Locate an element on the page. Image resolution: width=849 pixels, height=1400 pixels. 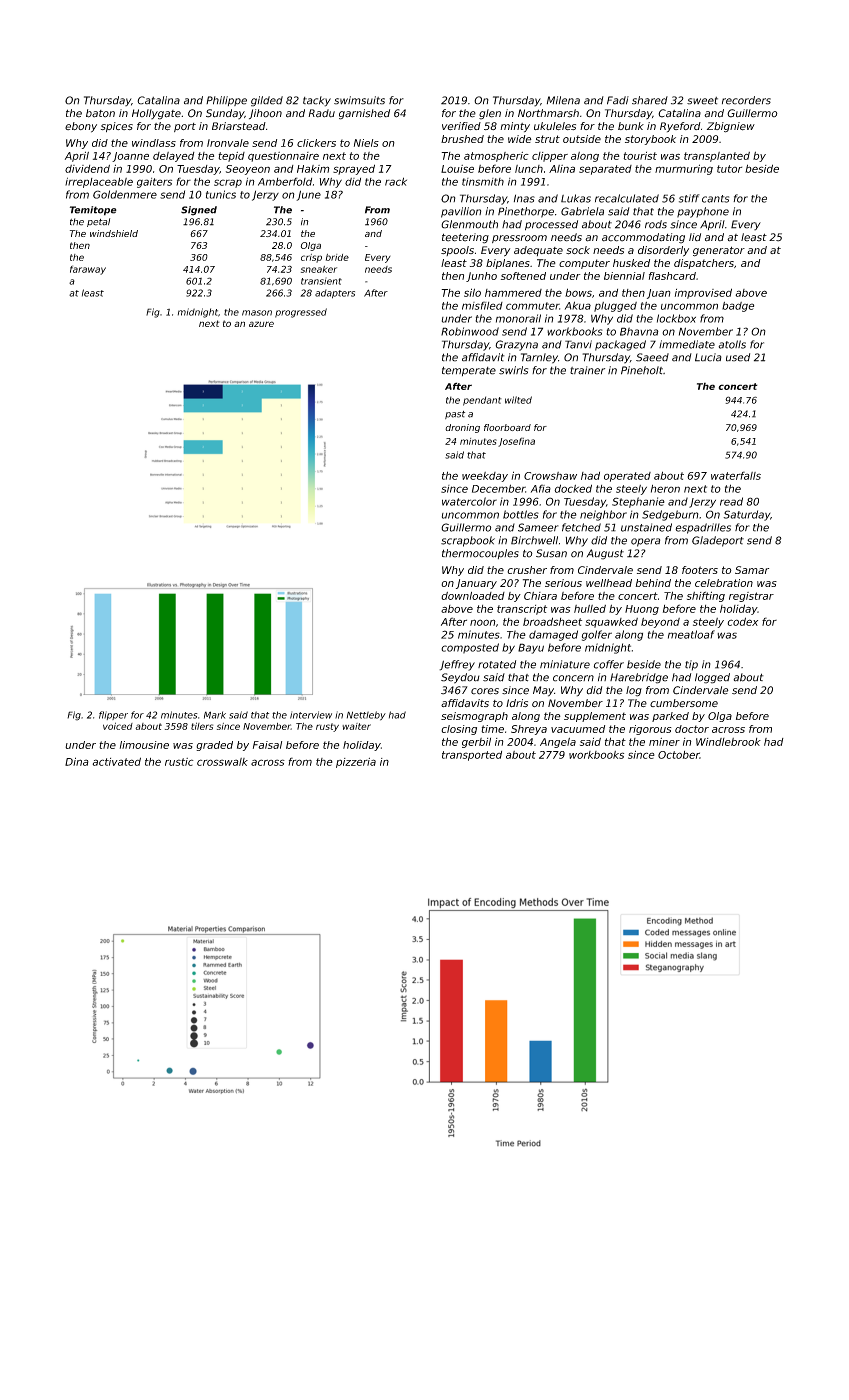
pizzeria is located at coordinates (356, 763).
